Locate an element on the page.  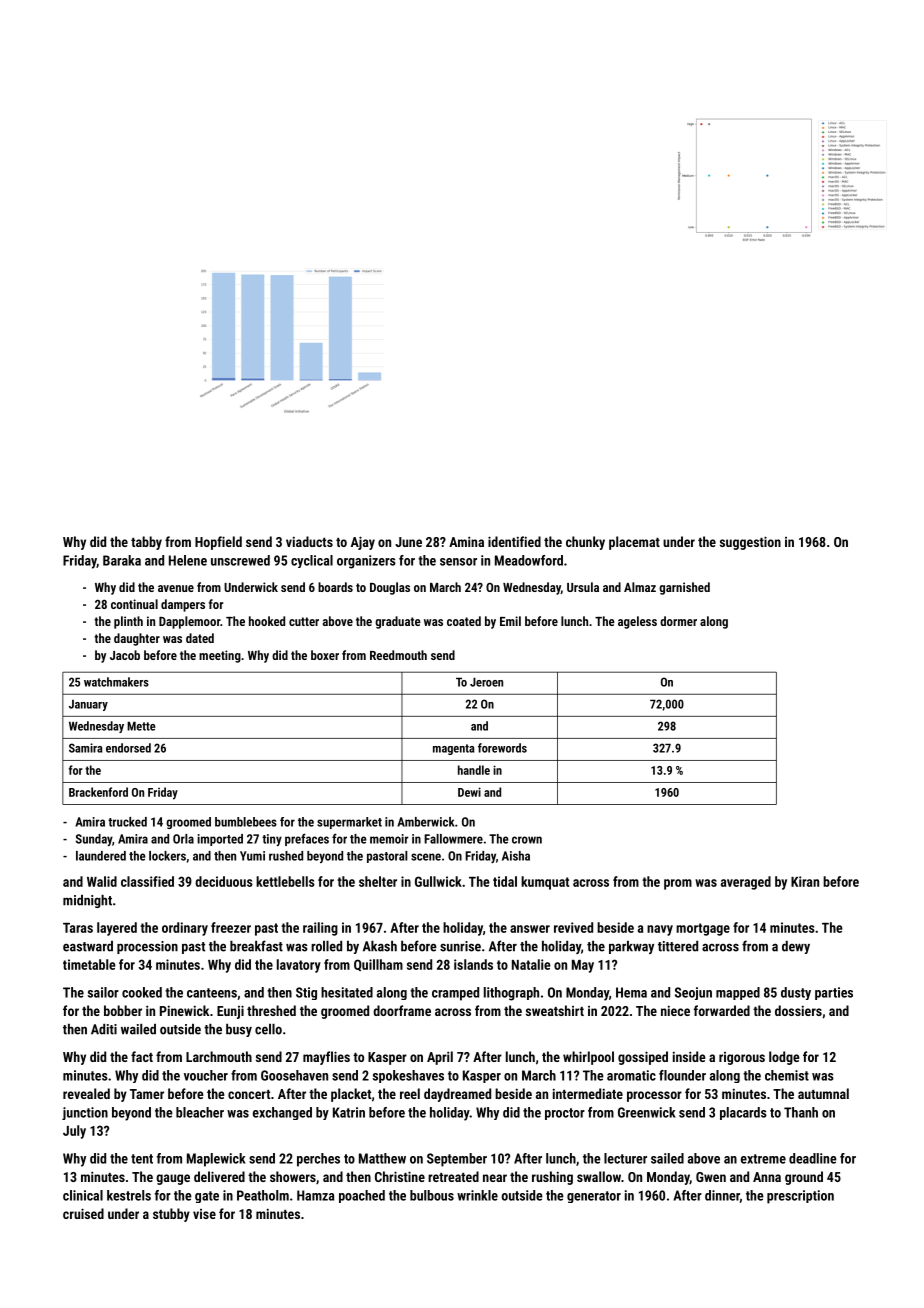
crown is located at coordinates (527, 840).
